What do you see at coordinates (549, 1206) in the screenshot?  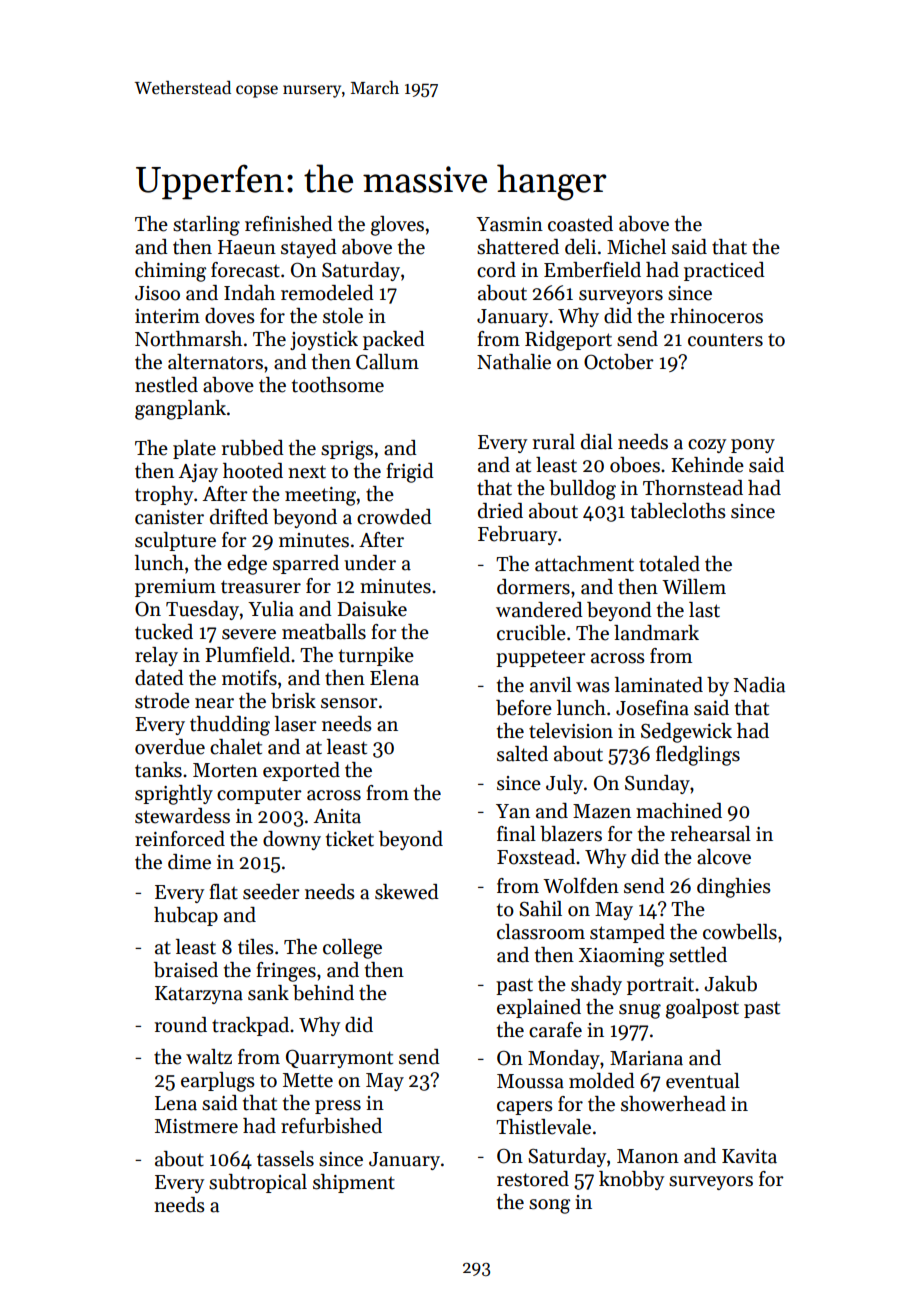 I see `song` at bounding box center [549, 1206].
